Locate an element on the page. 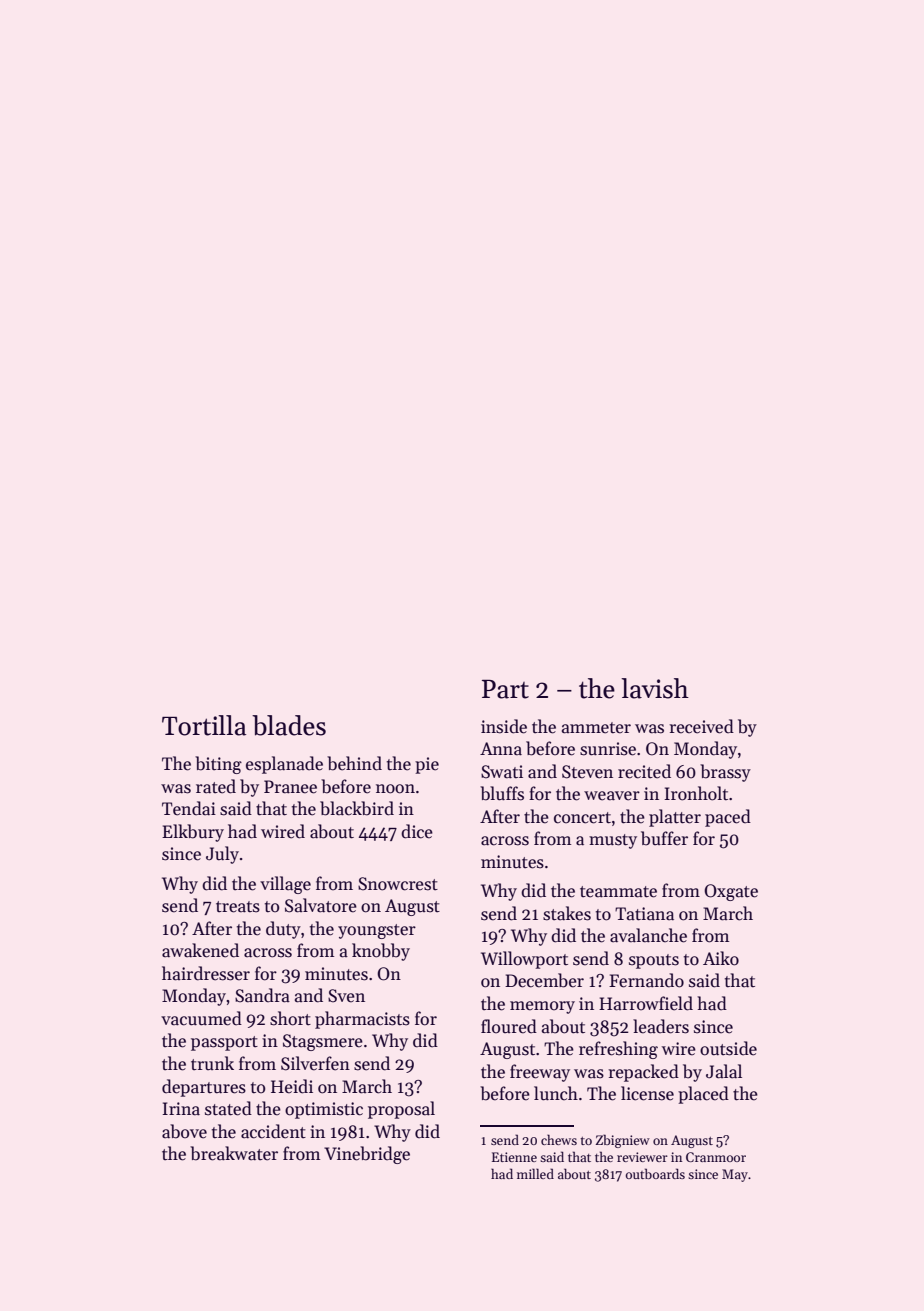 The image size is (924, 1311). village is located at coordinates (285, 885).
